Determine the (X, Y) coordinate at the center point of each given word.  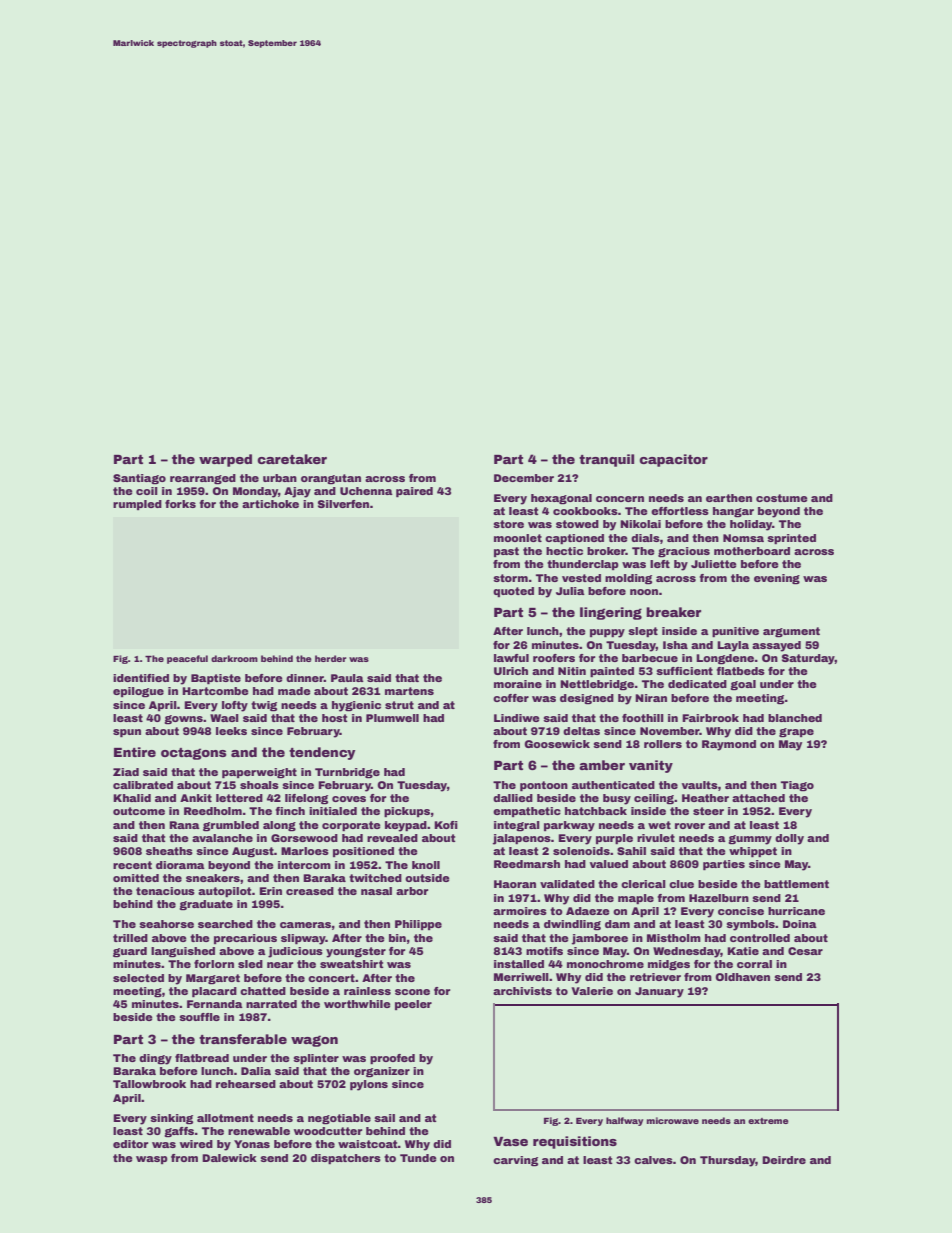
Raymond (729, 745)
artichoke (270, 504)
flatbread (202, 1058)
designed (587, 699)
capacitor (673, 460)
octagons (194, 754)
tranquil (606, 460)
